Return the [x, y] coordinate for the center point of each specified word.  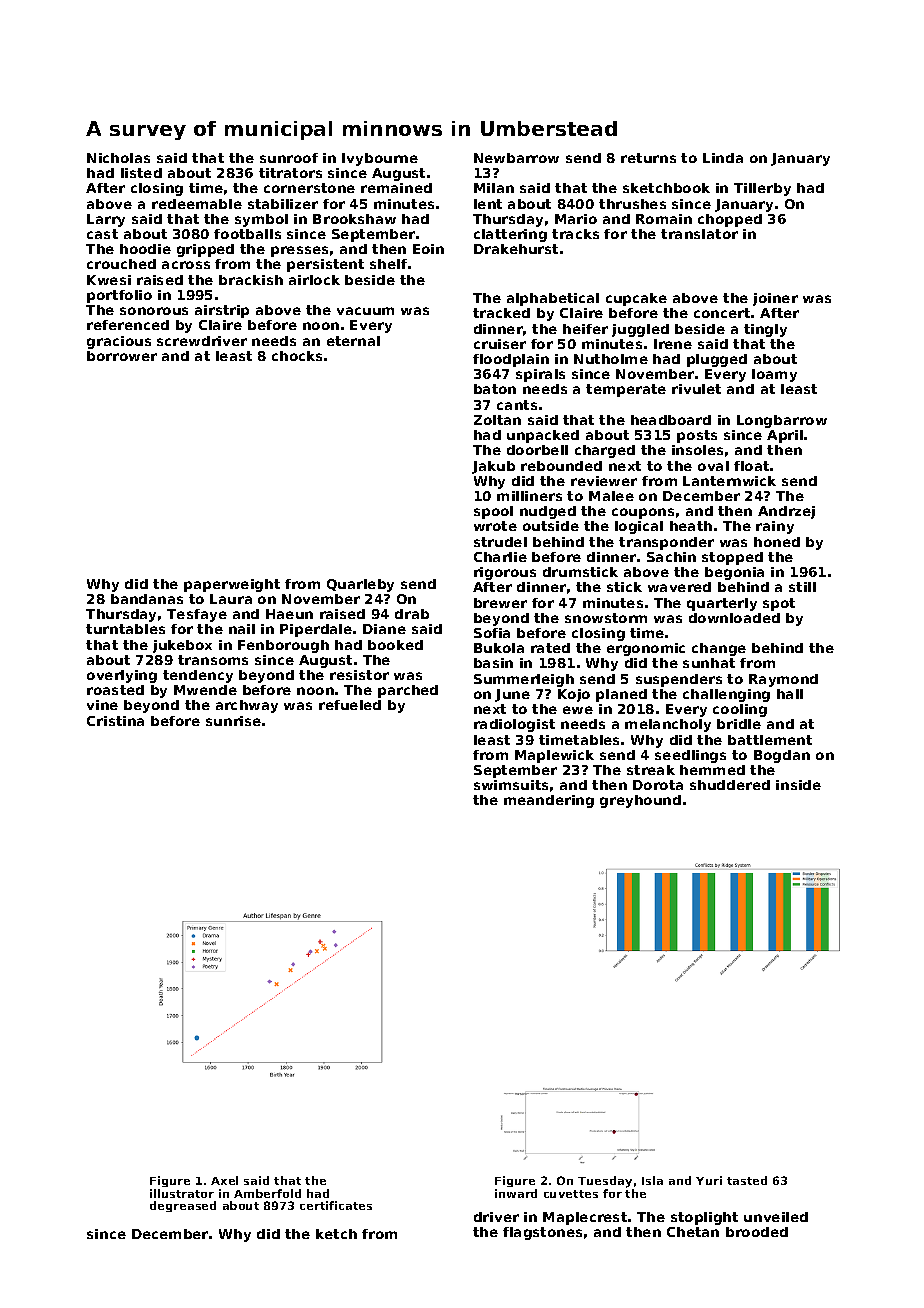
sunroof [289, 158]
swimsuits [511, 785]
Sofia [492, 633]
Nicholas [118, 158]
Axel [224, 1180]
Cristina [115, 721]
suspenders [679, 680]
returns [648, 158]
